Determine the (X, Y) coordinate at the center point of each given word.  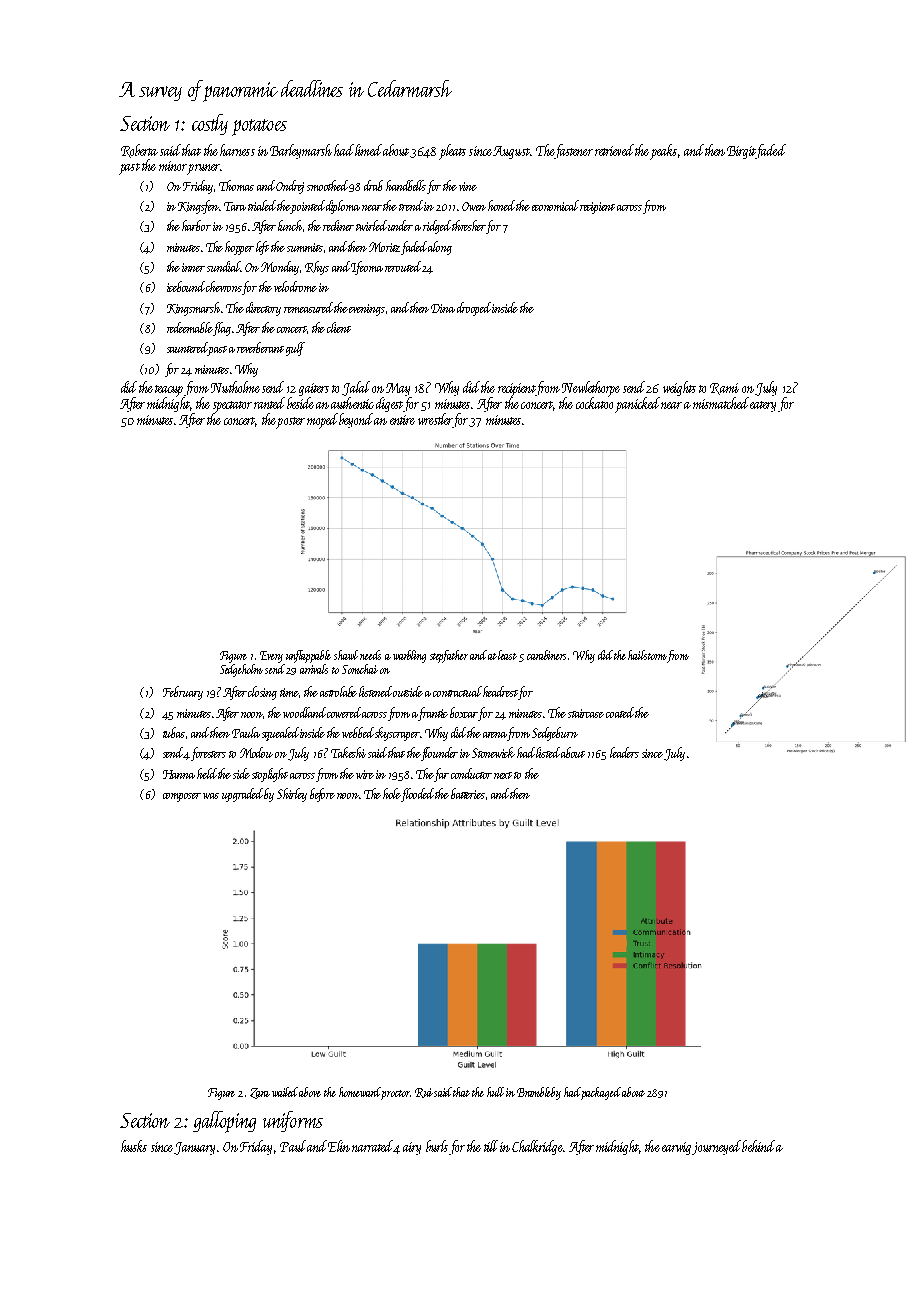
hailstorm (647, 655)
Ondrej (290, 187)
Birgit (742, 152)
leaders (624, 752)
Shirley (292, 795)
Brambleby (539, 1093)
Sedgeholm (241, 670)
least (507, 655)
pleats (452, 152)
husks (134, 1146)
